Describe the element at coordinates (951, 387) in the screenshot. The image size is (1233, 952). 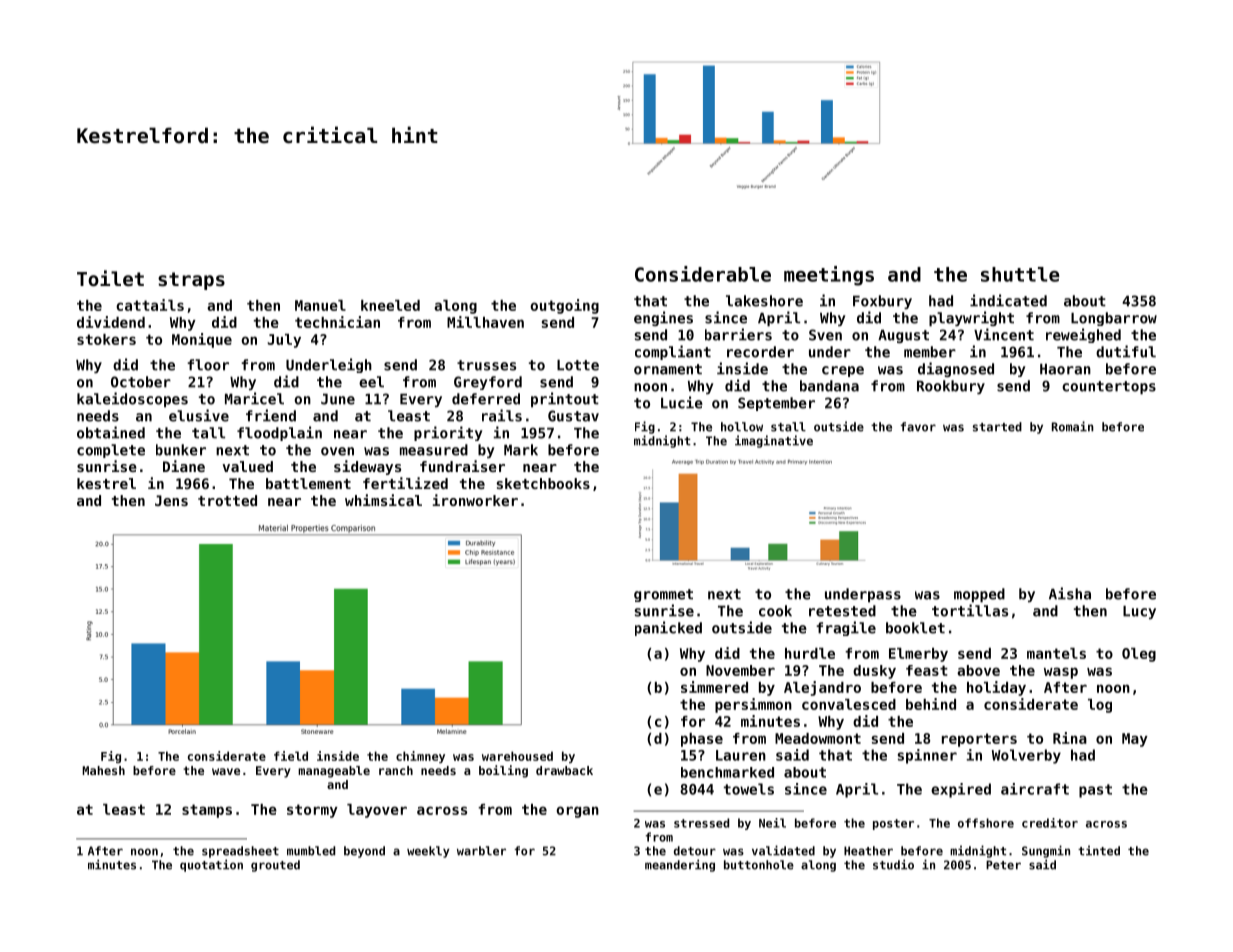
I see `Rookbury` at that location.
